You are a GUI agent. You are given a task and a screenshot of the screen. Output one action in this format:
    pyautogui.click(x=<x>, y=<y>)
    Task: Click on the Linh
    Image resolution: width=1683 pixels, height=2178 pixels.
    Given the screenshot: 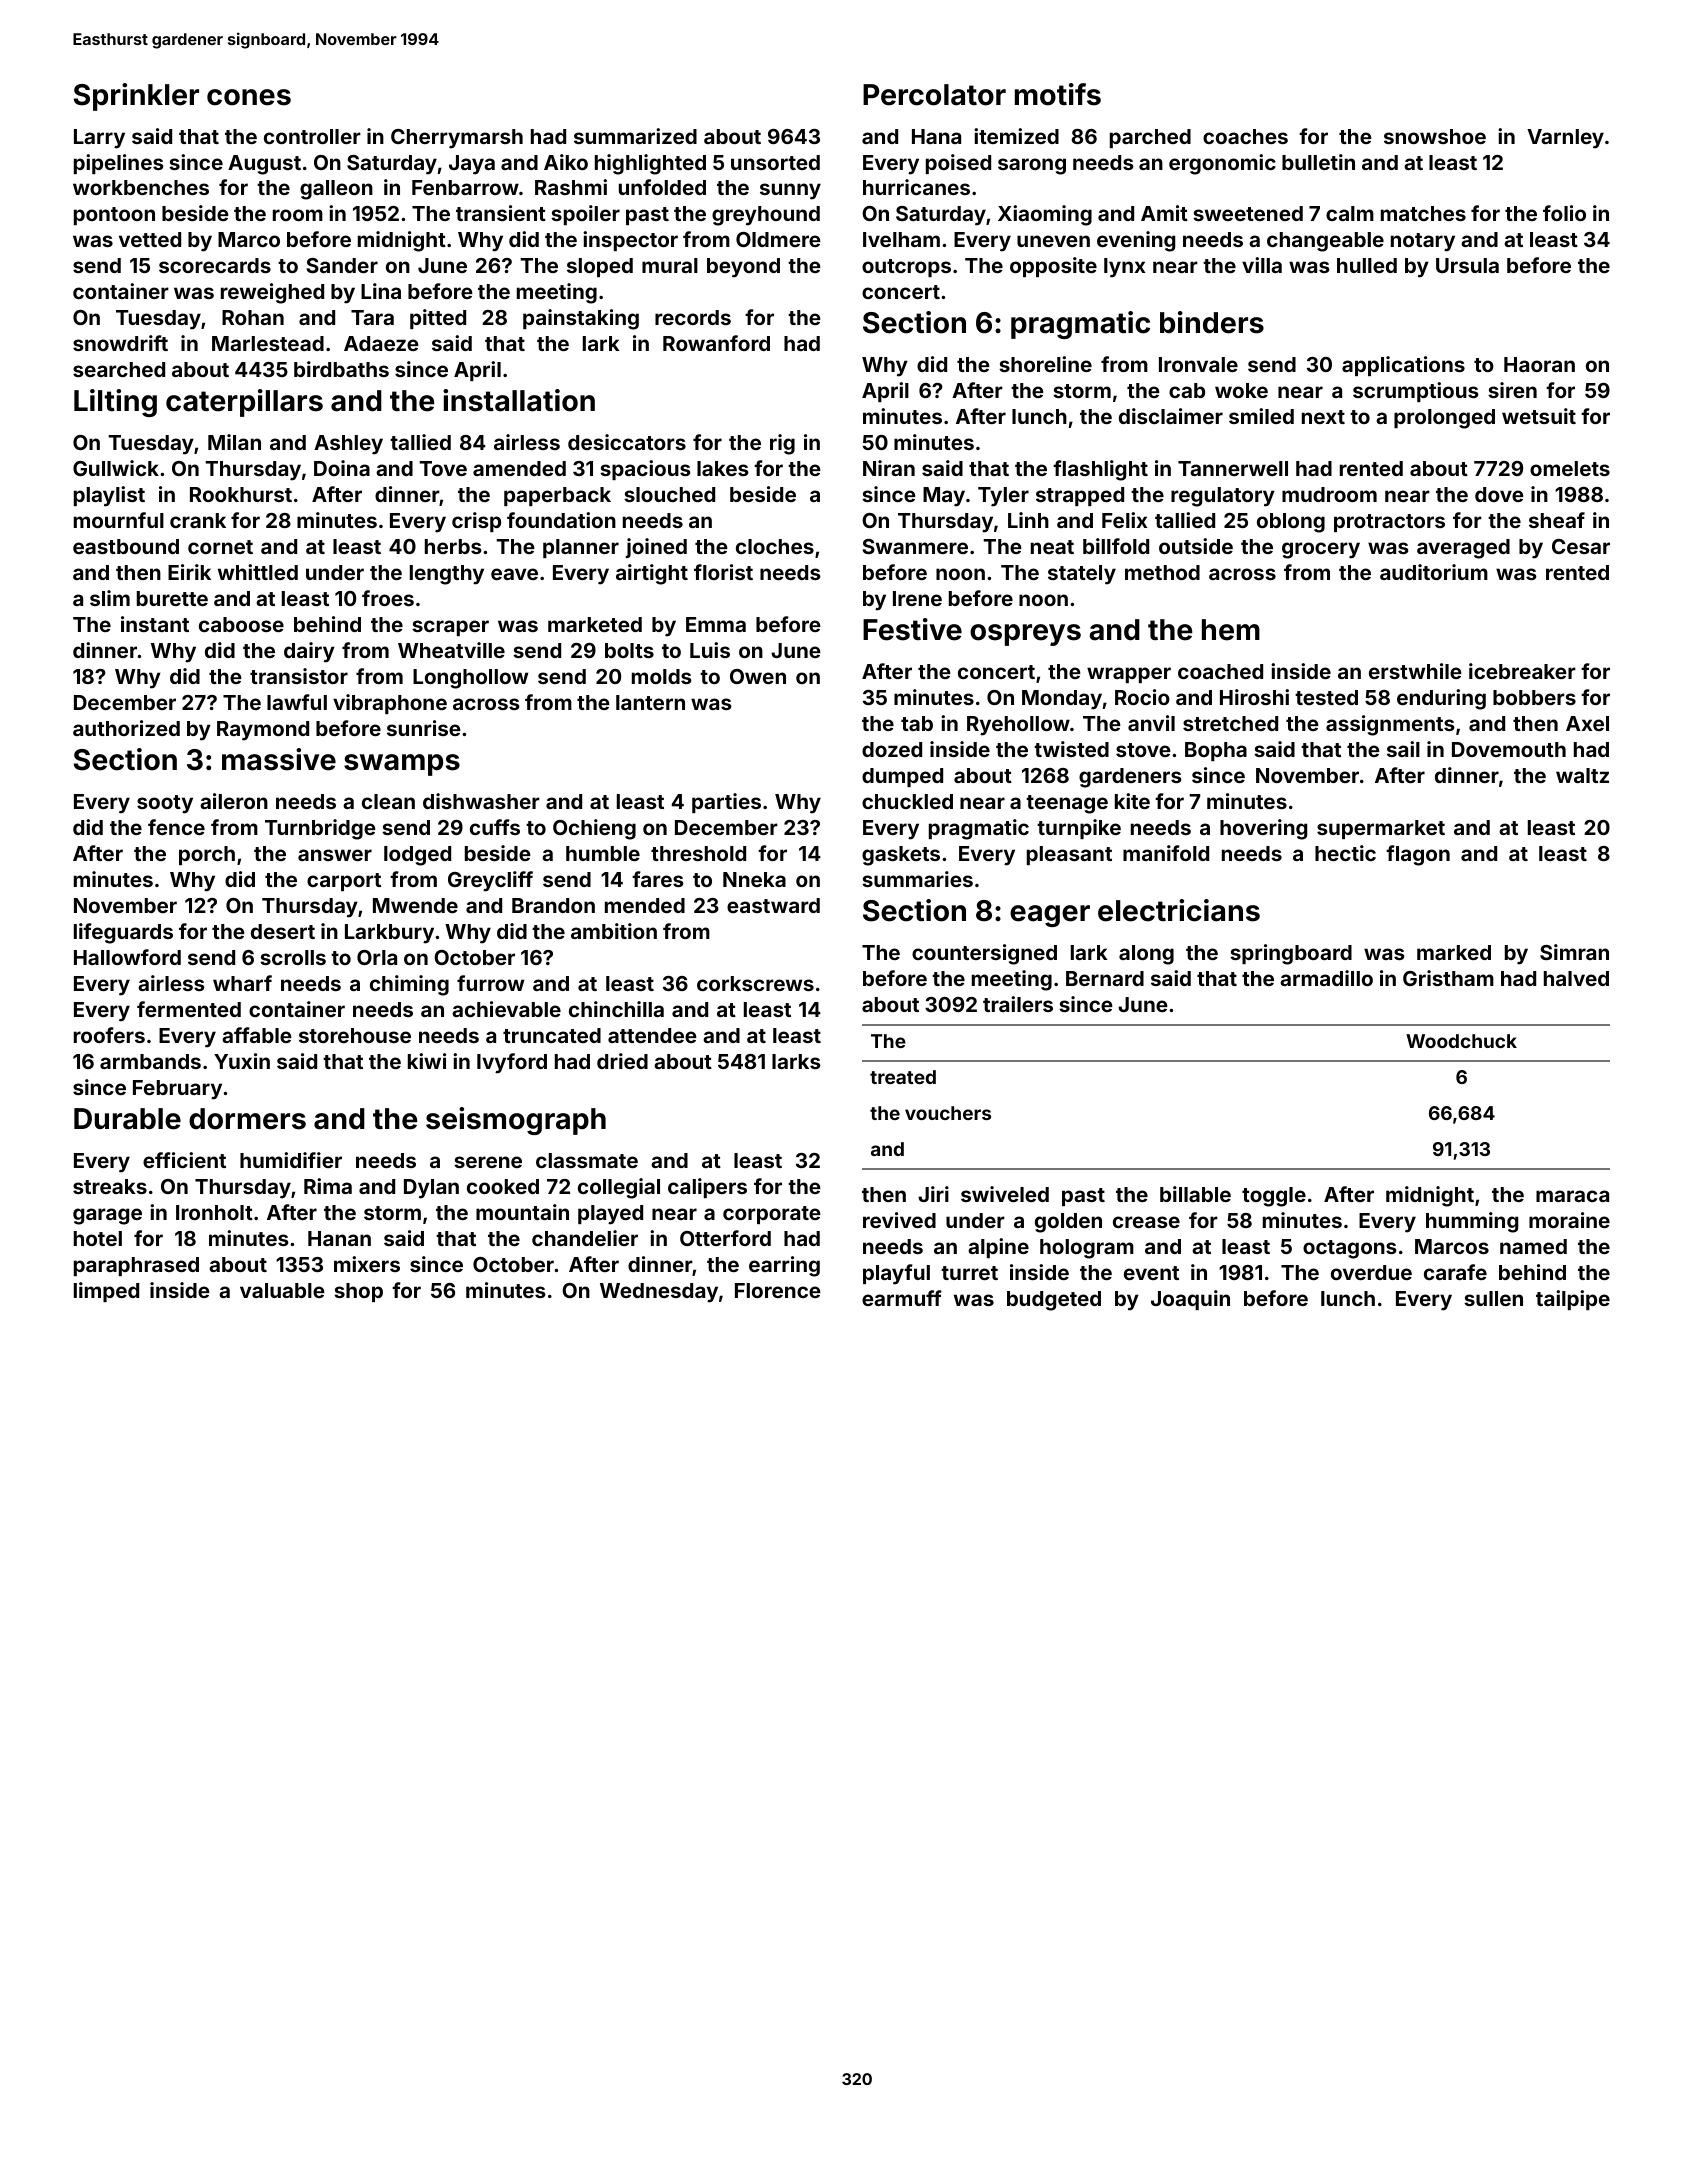 What is the action you would take?
    pyautogui.click(x=1028, y=520)
